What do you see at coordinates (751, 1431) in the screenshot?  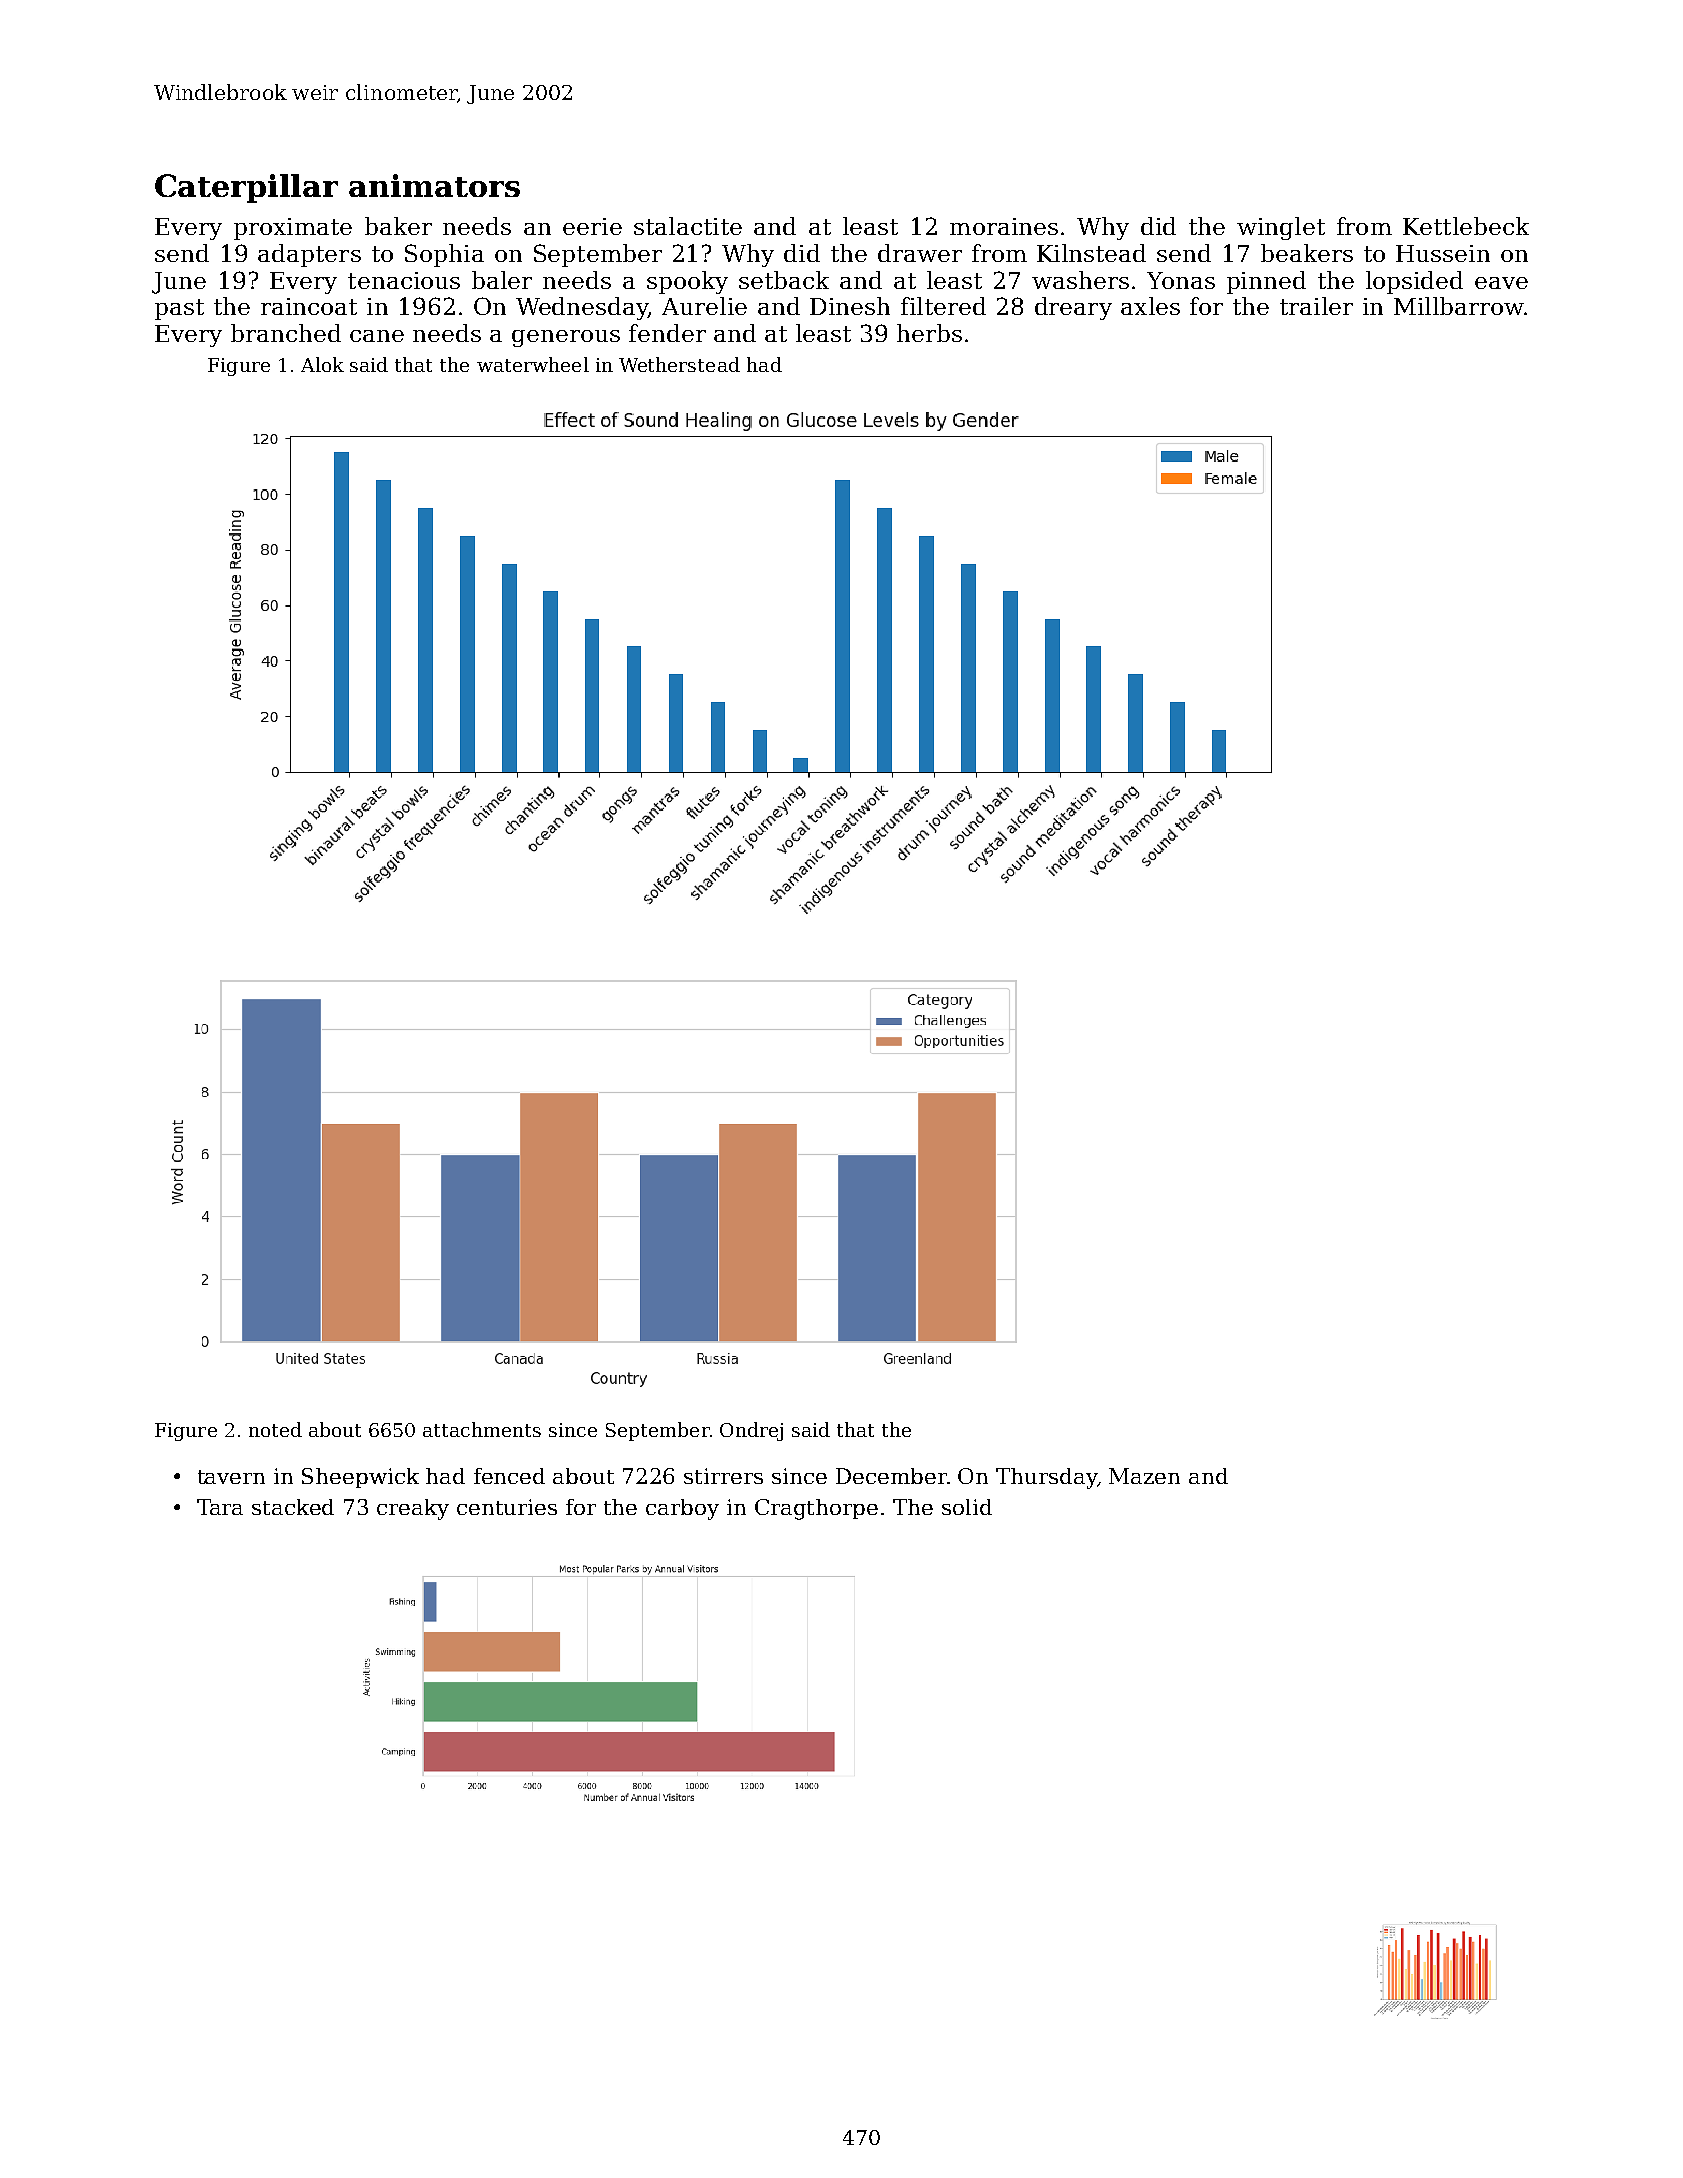 I see `Ondrej` at bounding box center [751, 1431].
